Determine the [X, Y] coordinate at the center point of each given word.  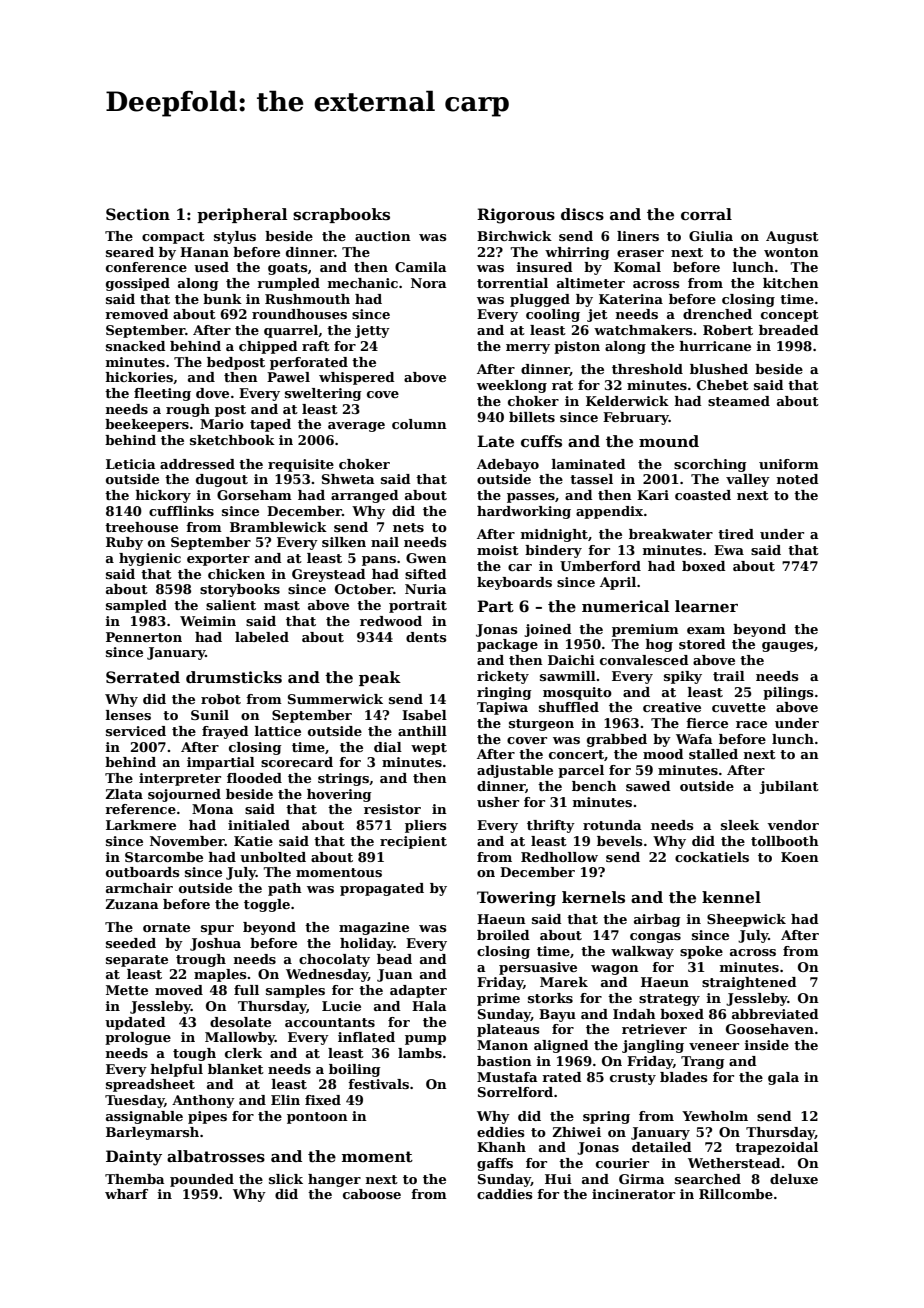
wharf [126, 1194]
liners [638, 236]
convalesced [644, 660]
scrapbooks [341, 215]
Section [138, 214]
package [507, 645]
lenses [128, 715]
